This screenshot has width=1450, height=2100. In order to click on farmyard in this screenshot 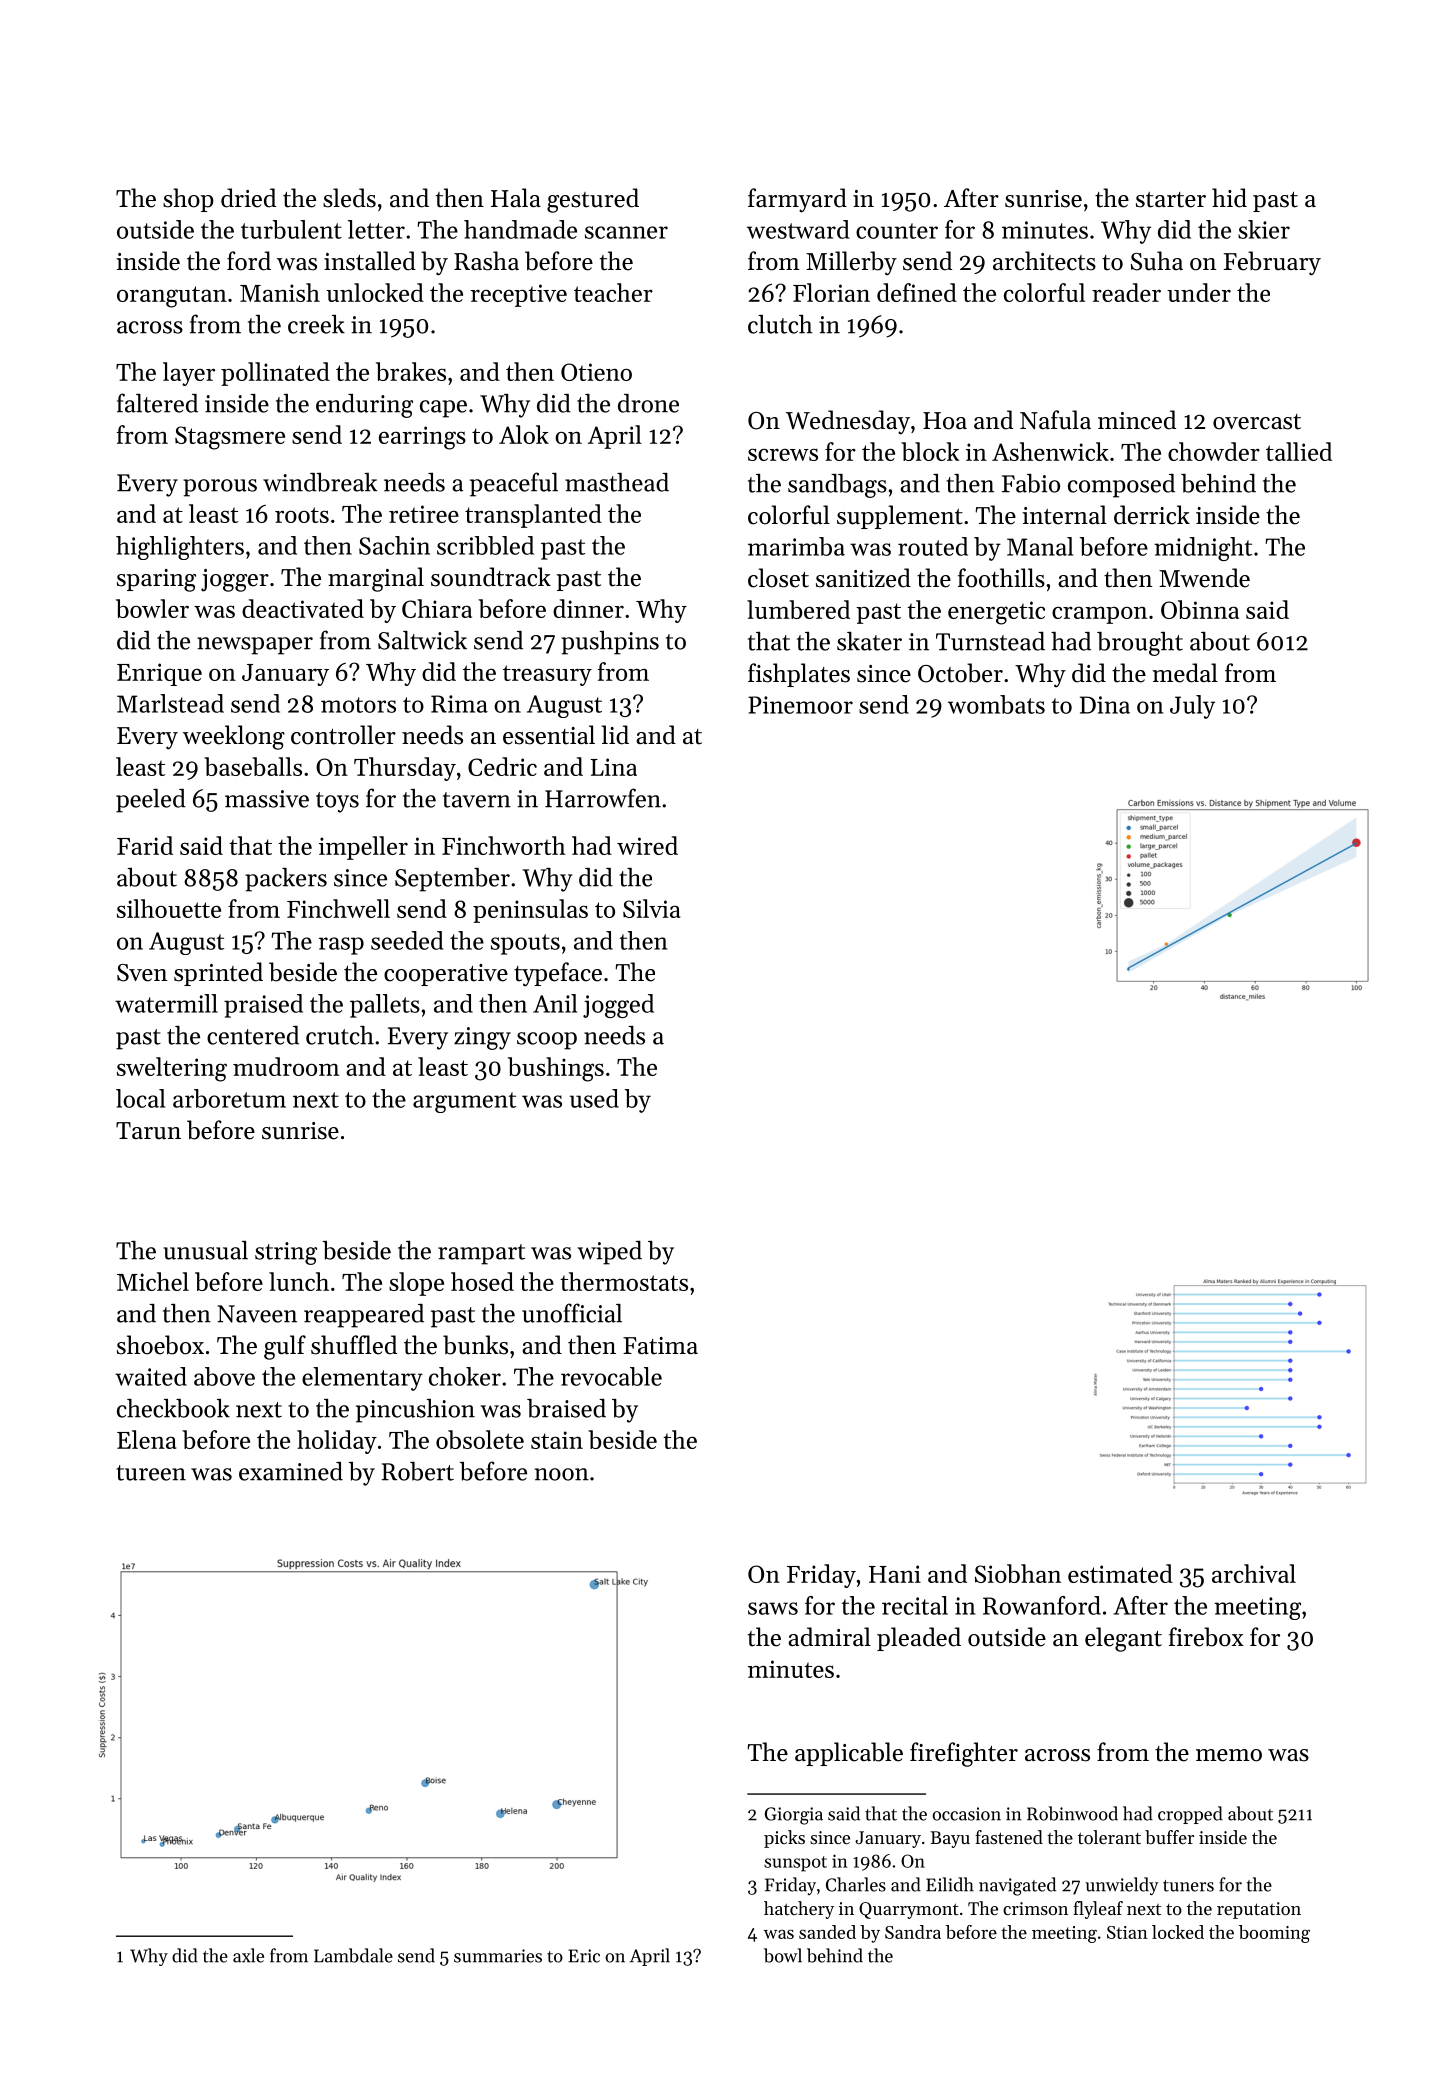, I will do `click(797, 200)`.
